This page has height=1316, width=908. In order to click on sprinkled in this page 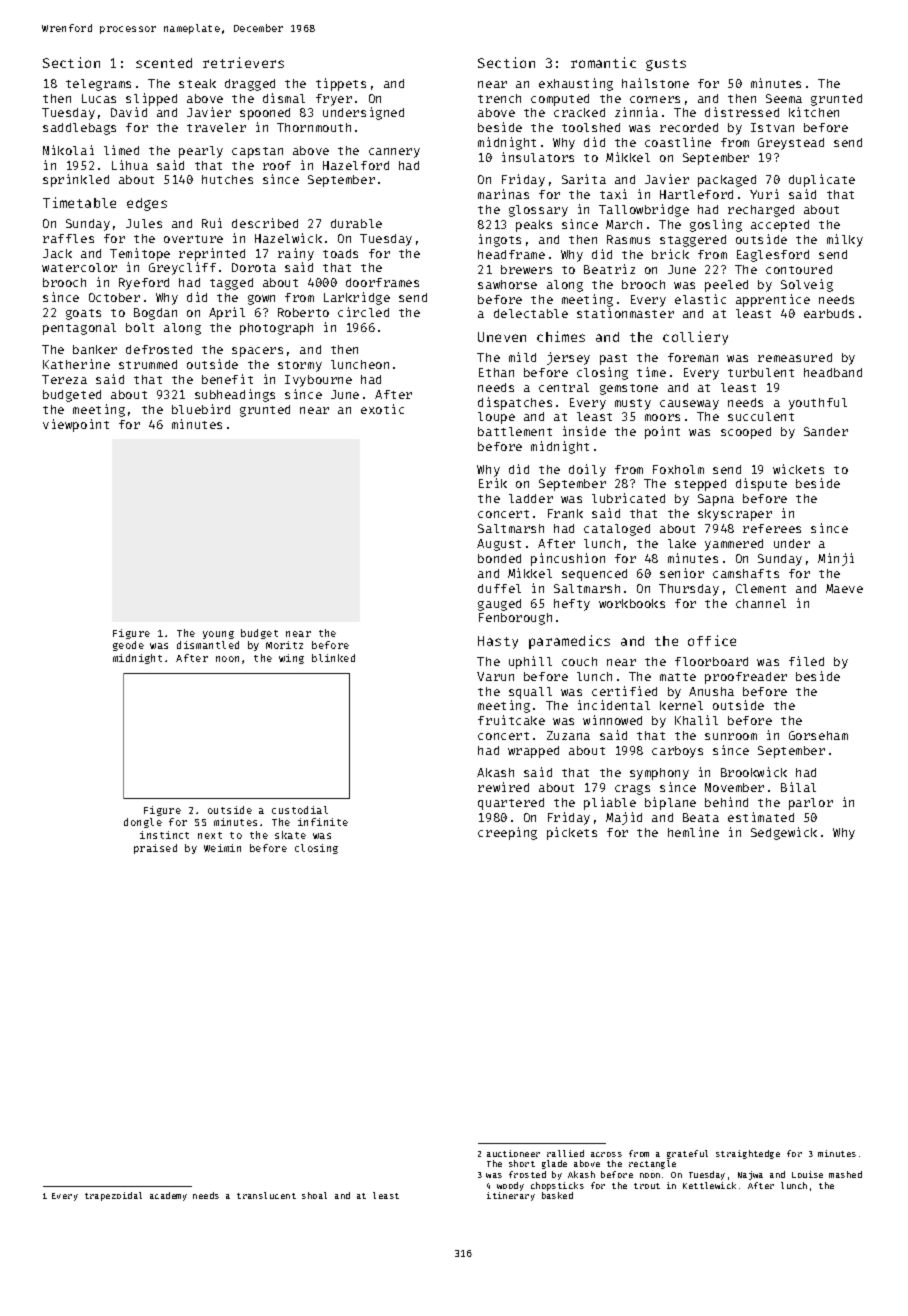, I will do `click(76, 180)`.
